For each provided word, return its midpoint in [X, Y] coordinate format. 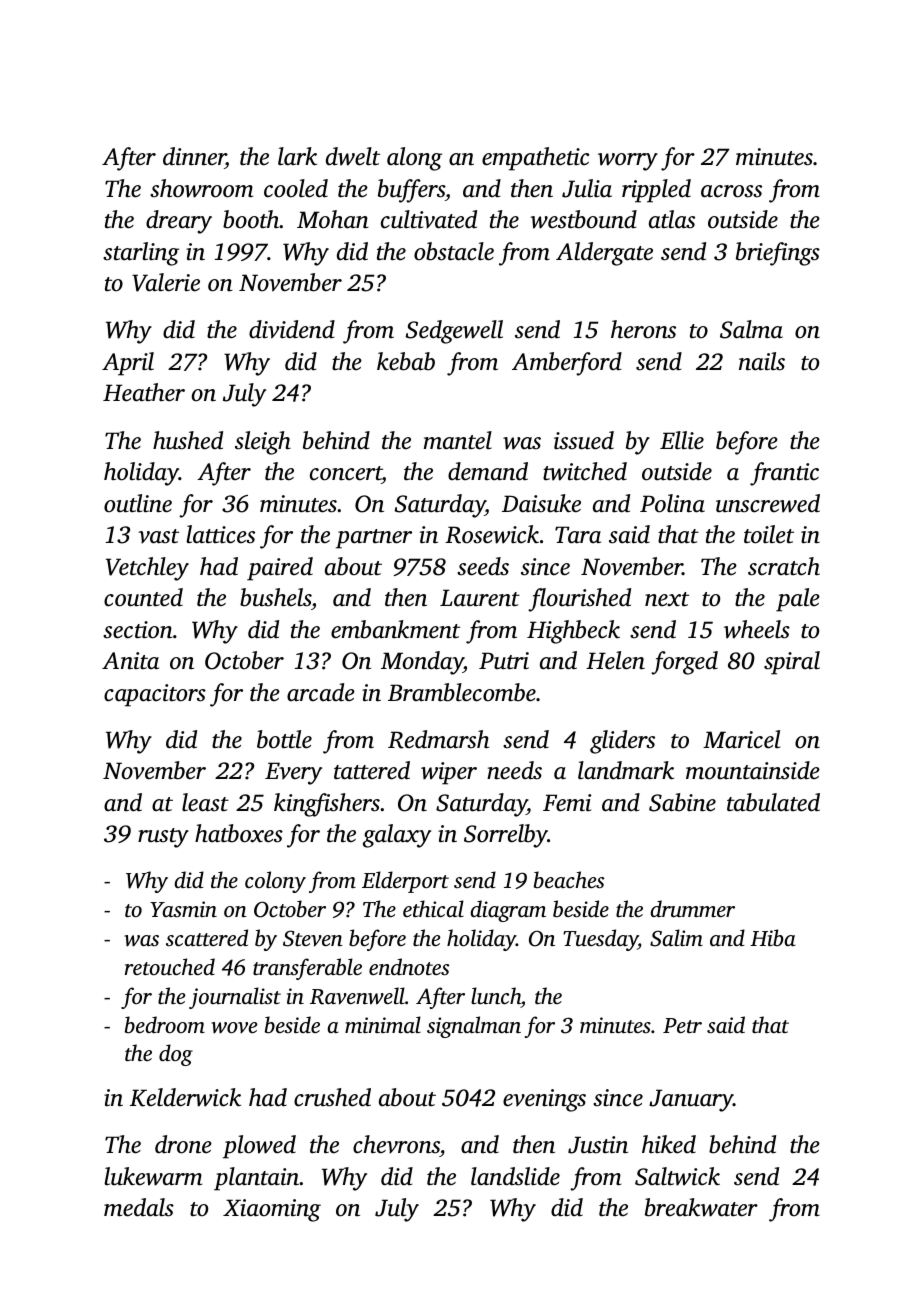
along [414, 159]
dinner [194, 158]
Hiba [773, 937]
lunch [496, 995]
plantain [256, 1179]
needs [514, 770]
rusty [163, 838]
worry [628, 162]
